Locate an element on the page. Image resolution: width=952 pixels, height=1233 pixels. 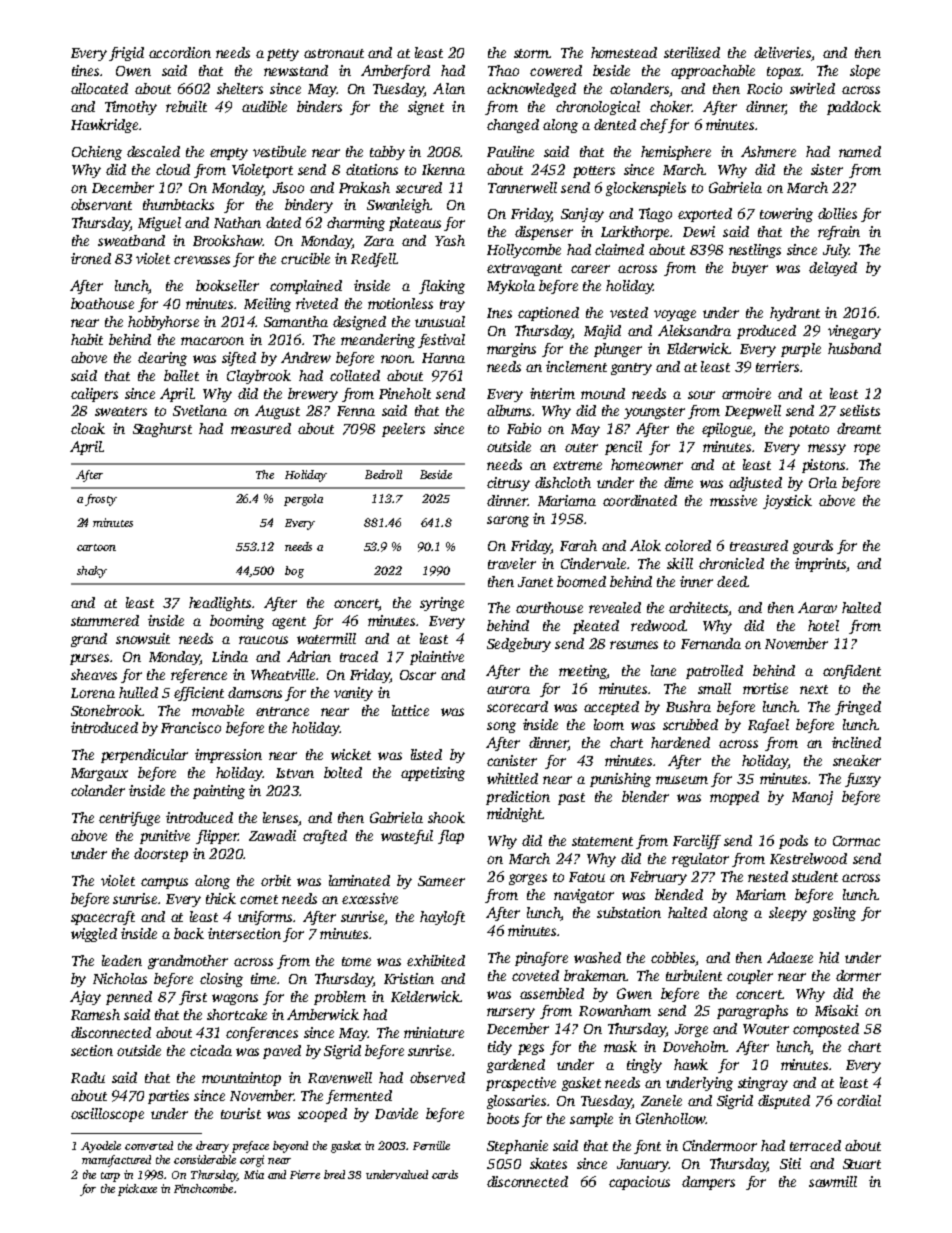
pergola is located at coordinates (303, 500).
